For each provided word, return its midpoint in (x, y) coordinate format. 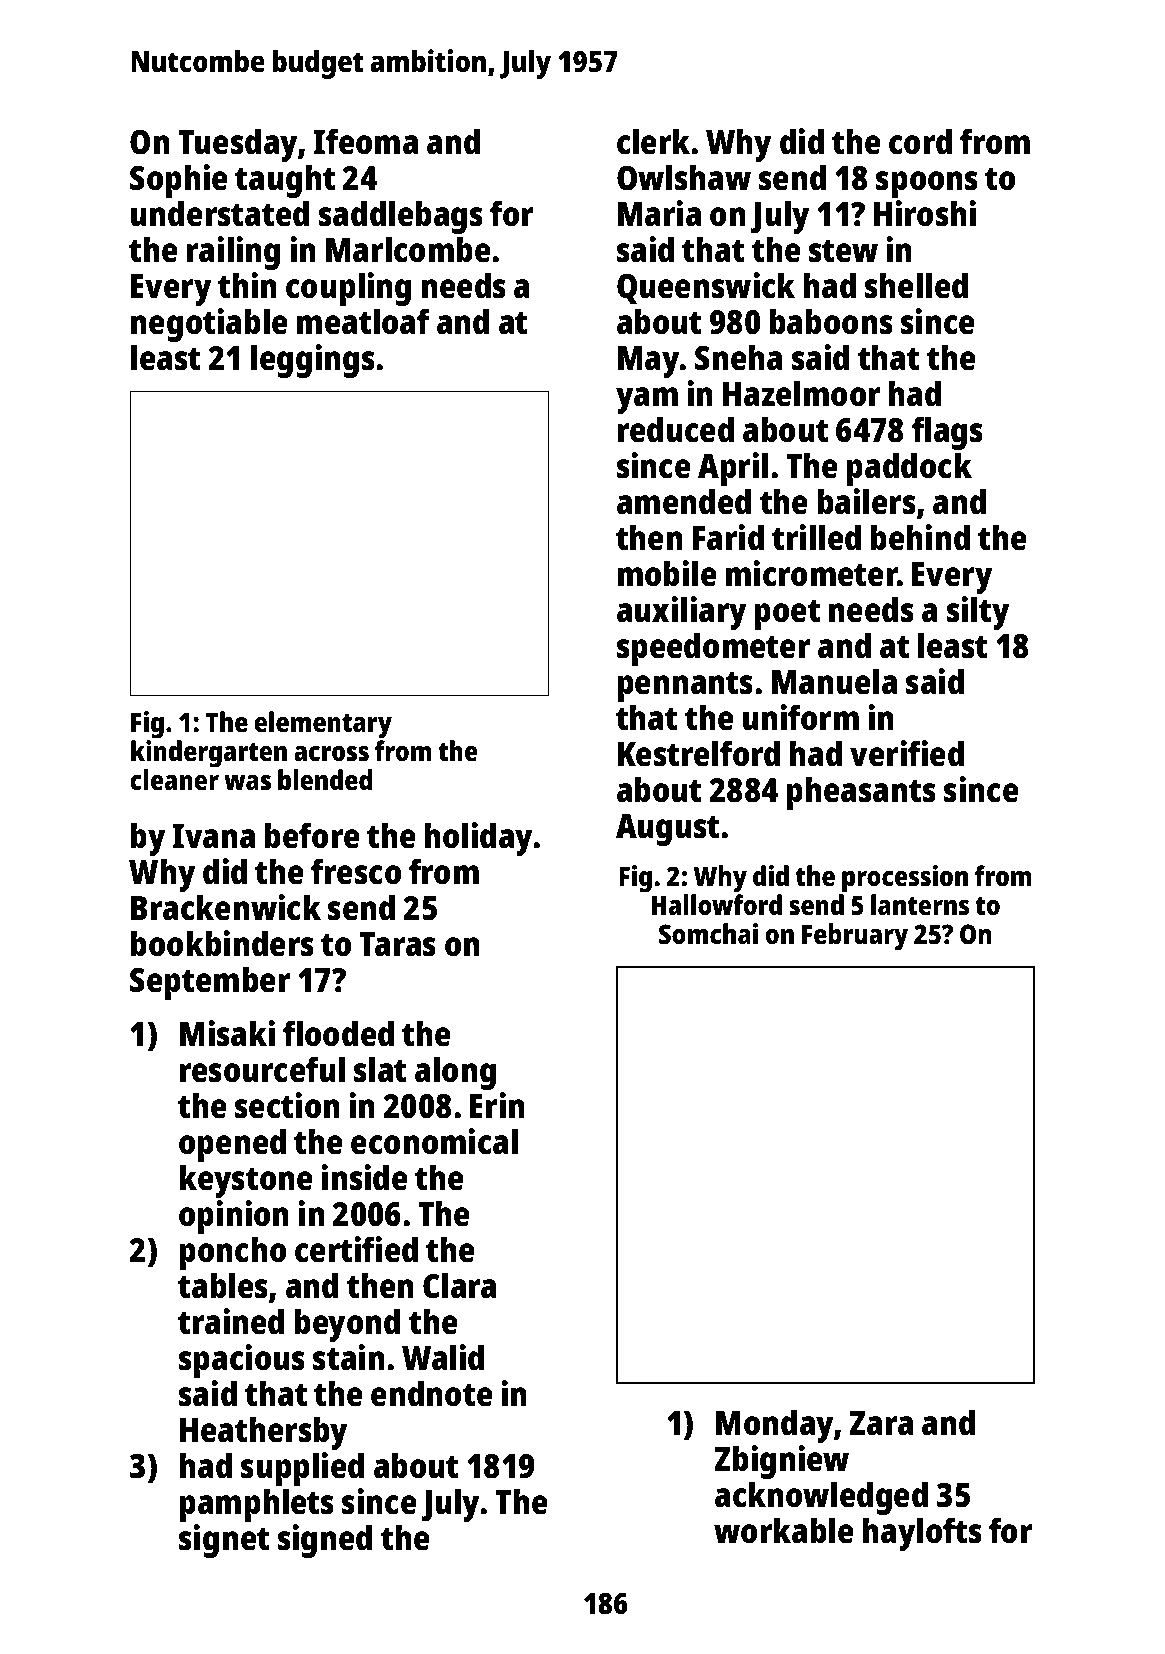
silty (978, 613)
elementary (323, 725)
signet (224, 1541)
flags (947, 433)
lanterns (920, 905)
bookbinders (222, 943)
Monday (774, 1426)
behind (920, 537)
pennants (685, 687)
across (331, 753)
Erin (497, 1105)
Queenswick (706, 288)
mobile (667, 573)
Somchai (708, 933)
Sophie (179, 181)
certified (356, 1249)
